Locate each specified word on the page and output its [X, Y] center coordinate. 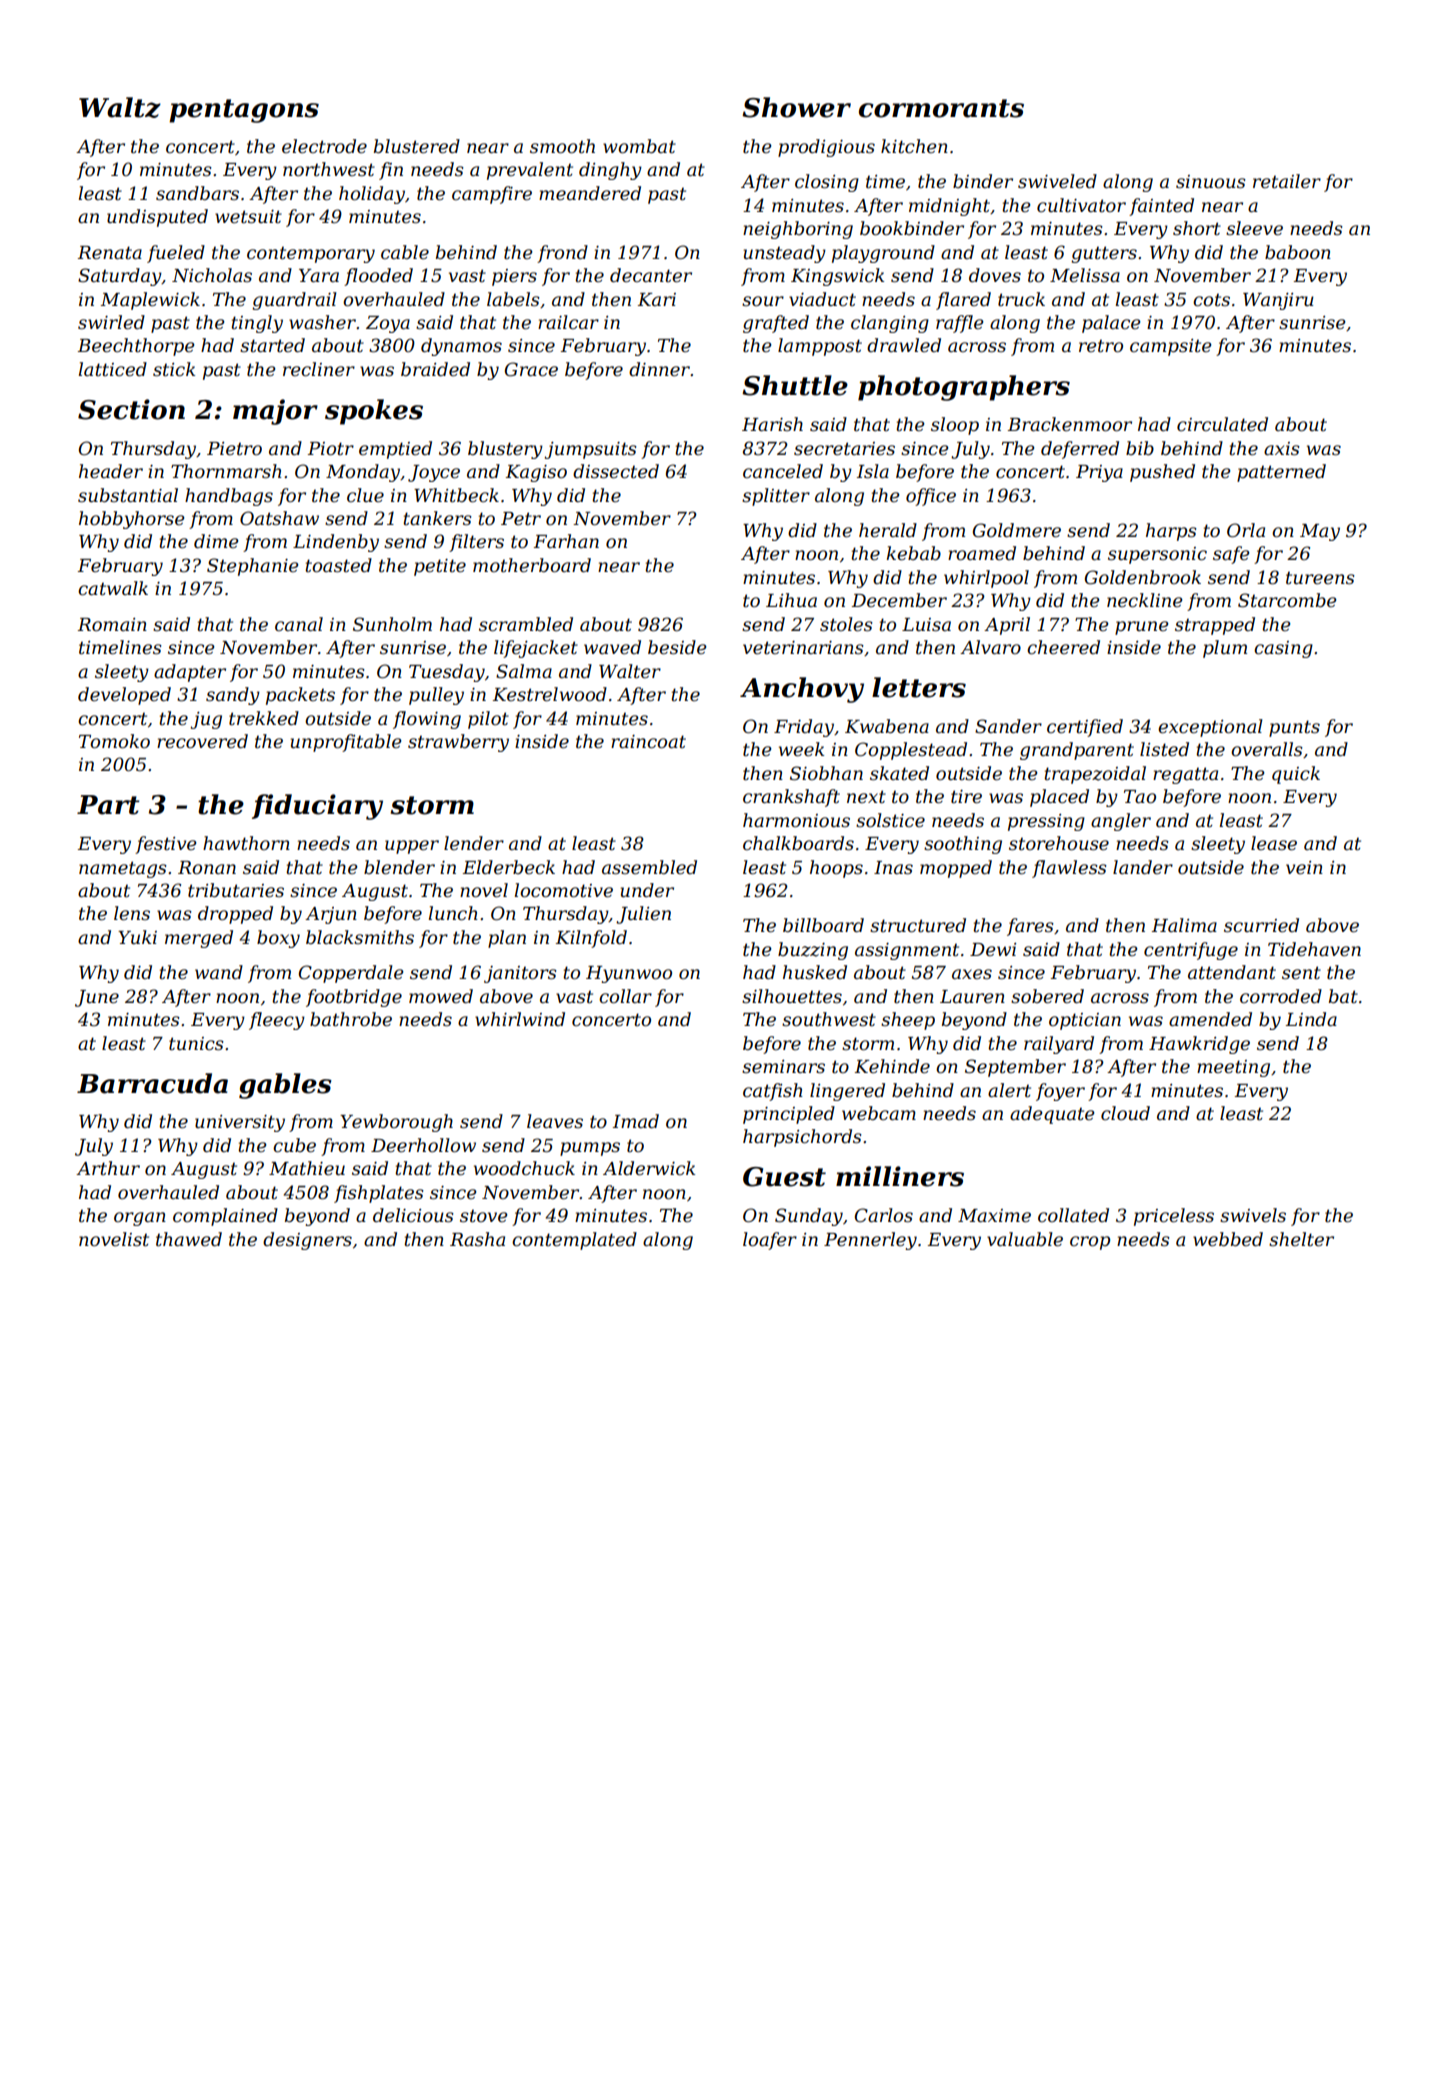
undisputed [157, 218]
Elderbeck [508, 867]
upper [412, 847]
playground [883, 254]
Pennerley [870, 1241]
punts [1294, 728]
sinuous [1211, 182]
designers [307, 1241]
